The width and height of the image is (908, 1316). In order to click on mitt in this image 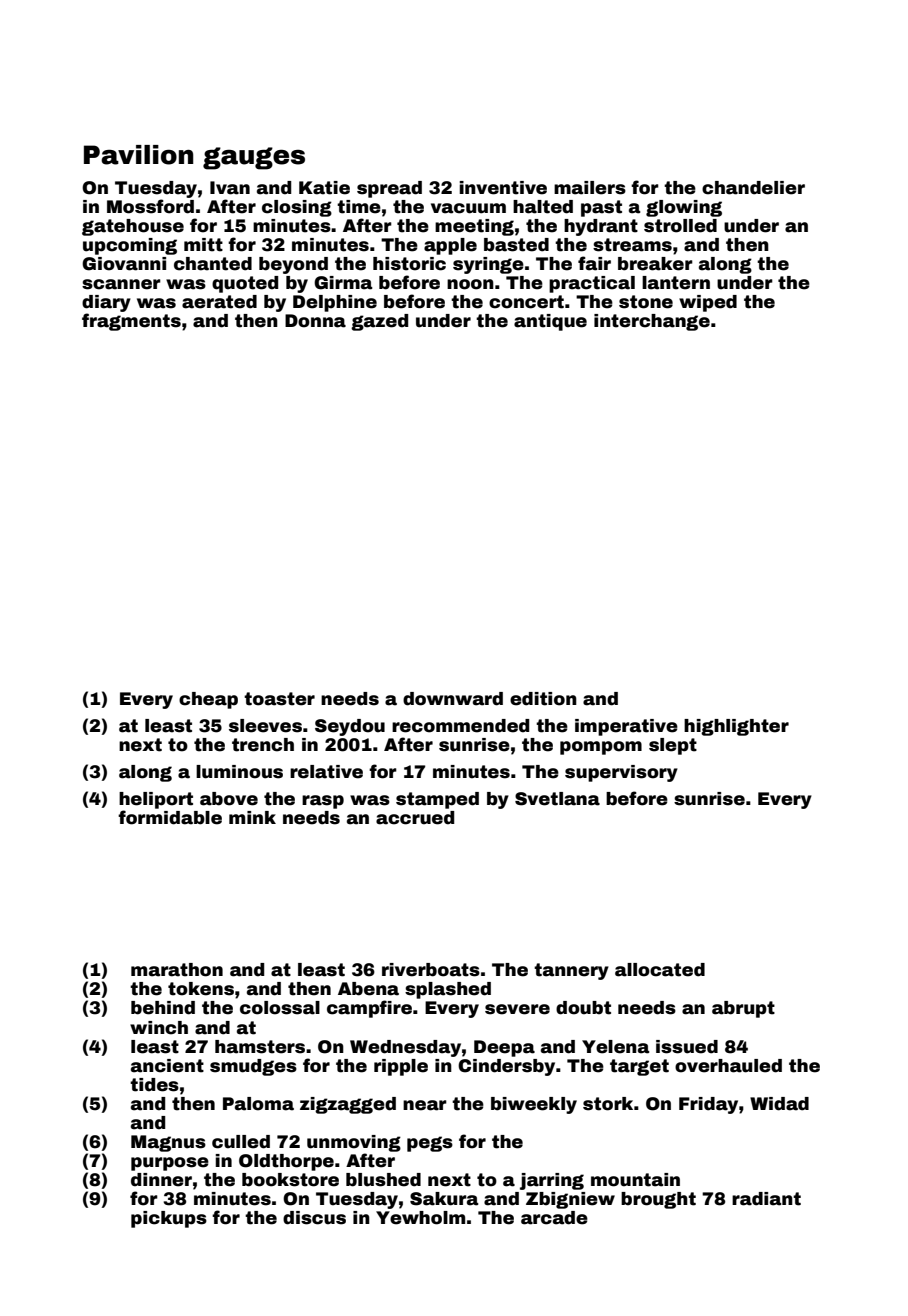, I will do `click(203, 245)`.
